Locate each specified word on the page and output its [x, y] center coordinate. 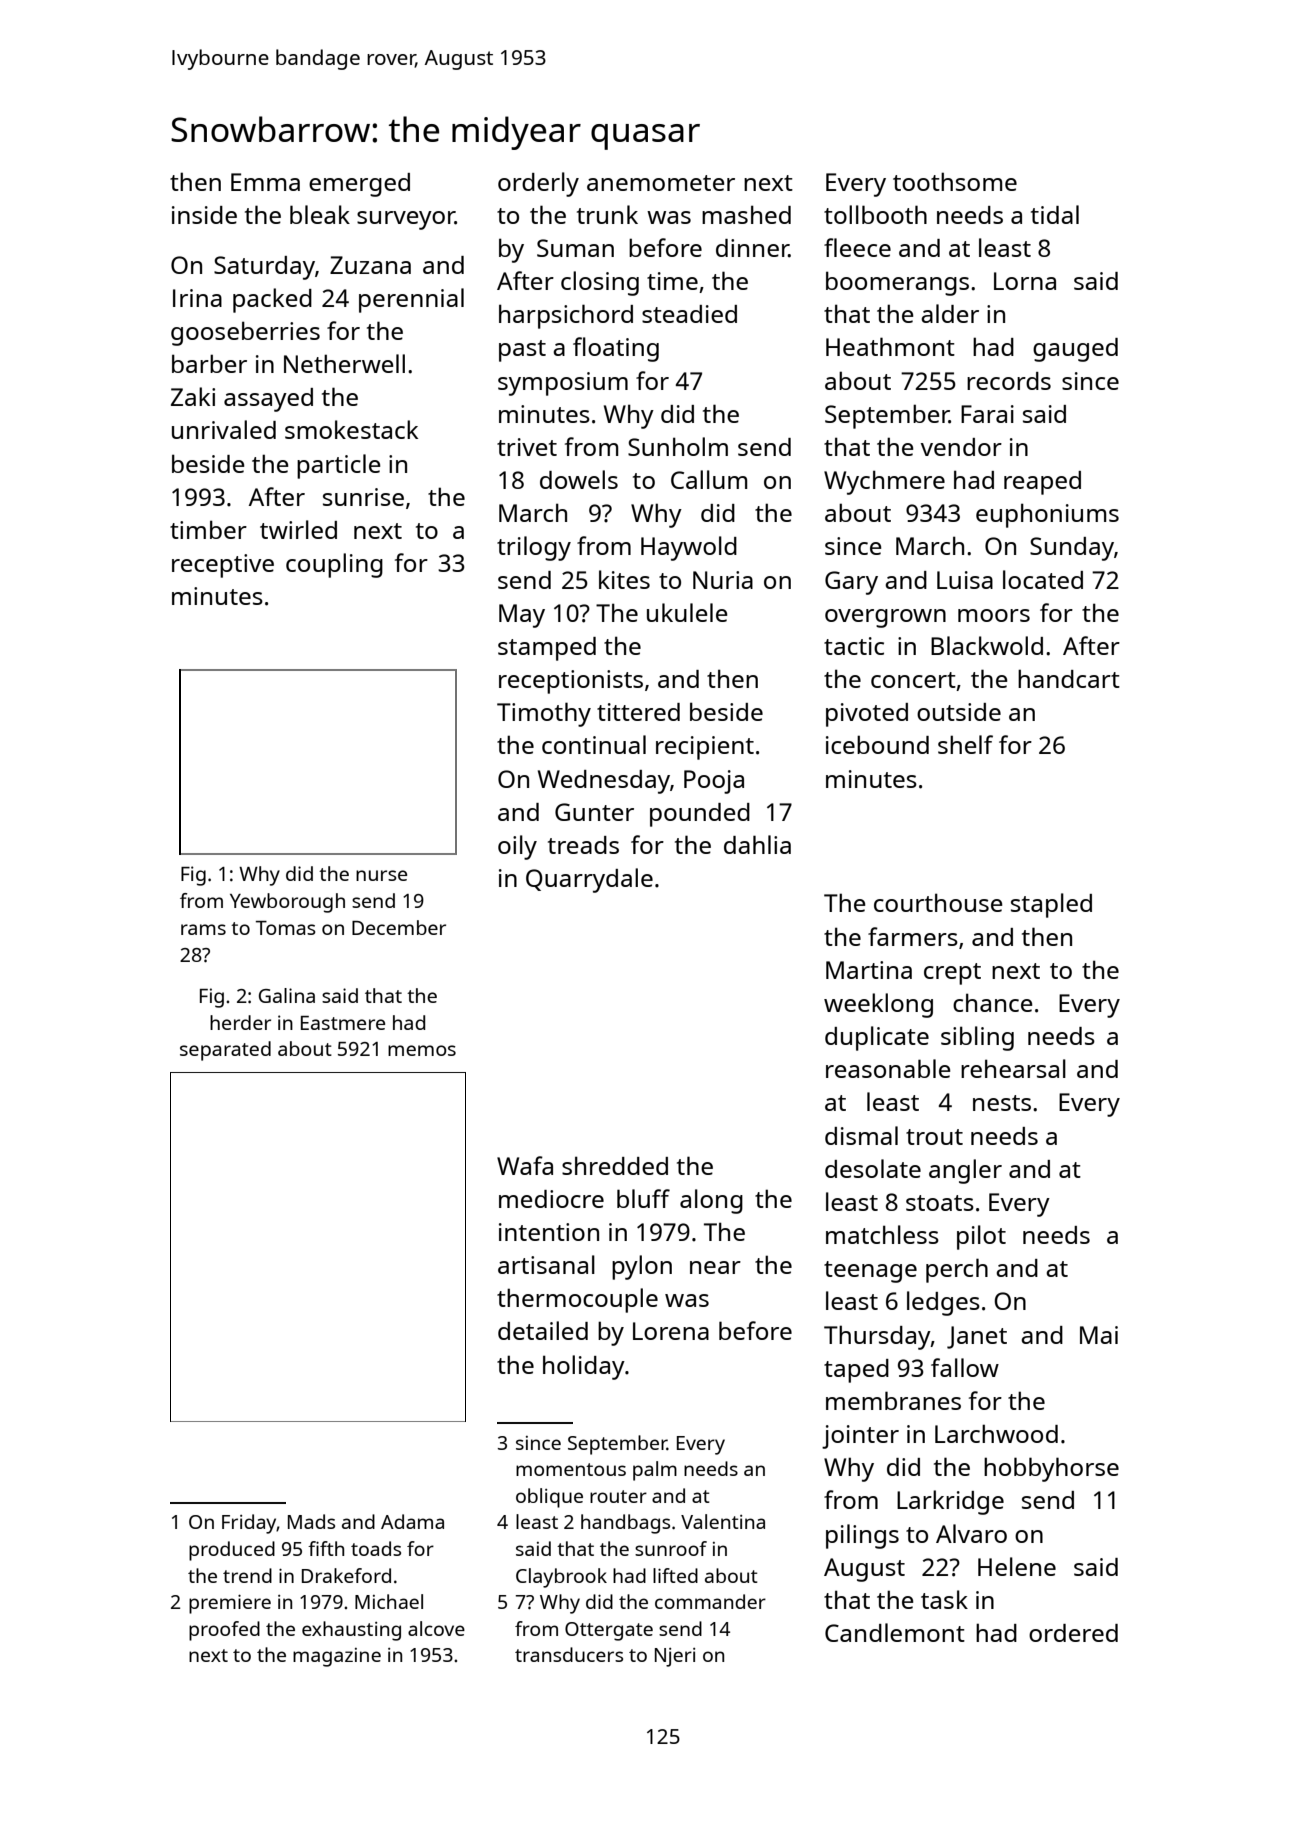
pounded [700, 815]
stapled [1051, 905]
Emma [265, 182]
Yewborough [287, 903]
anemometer [661, 183]
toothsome [955, 181]
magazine [337, 1657]
